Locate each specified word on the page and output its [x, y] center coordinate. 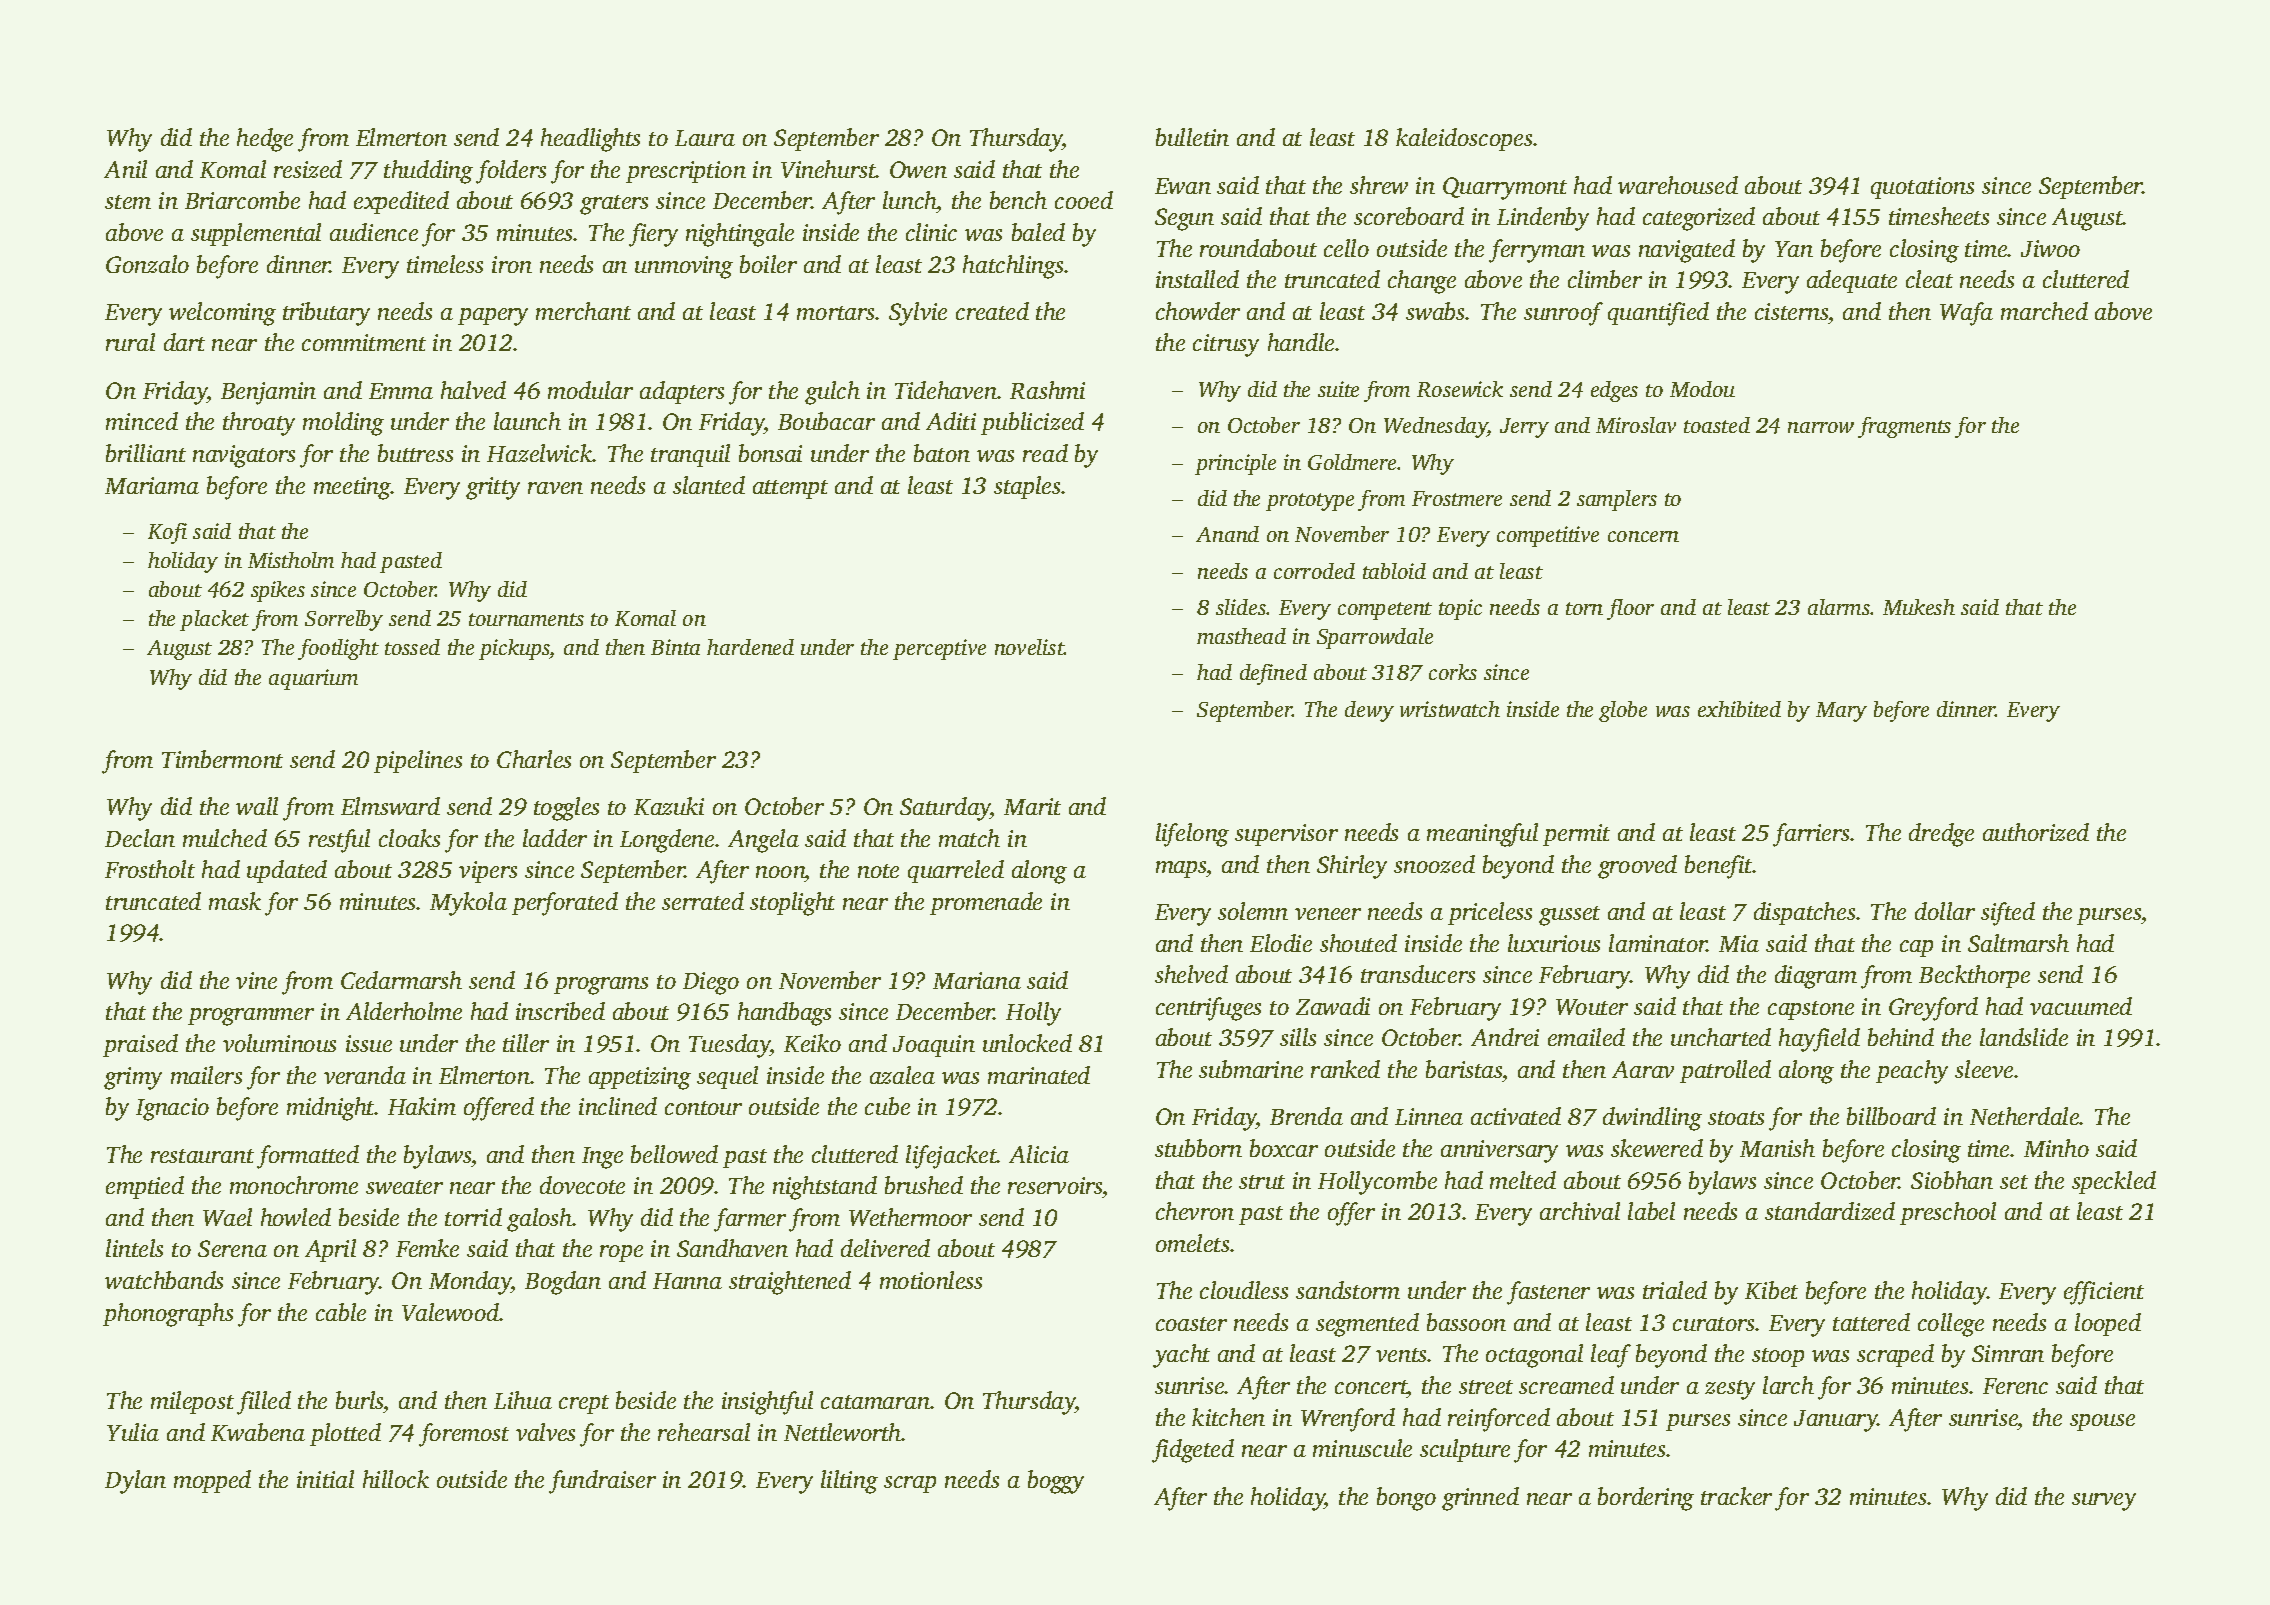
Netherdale [2025, 1116]
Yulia [133, 1432]
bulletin [1192, 137]
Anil [125, 169]
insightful [767, 1403]
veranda [365, 1075]
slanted [709, 485]
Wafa [1966, 314]
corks [1453, 672]
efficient [2104, 1293]
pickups [514, 649]
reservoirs [1055, 1185]
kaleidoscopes [1464, 139]
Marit [1032, 806]
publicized [1032, 423]
